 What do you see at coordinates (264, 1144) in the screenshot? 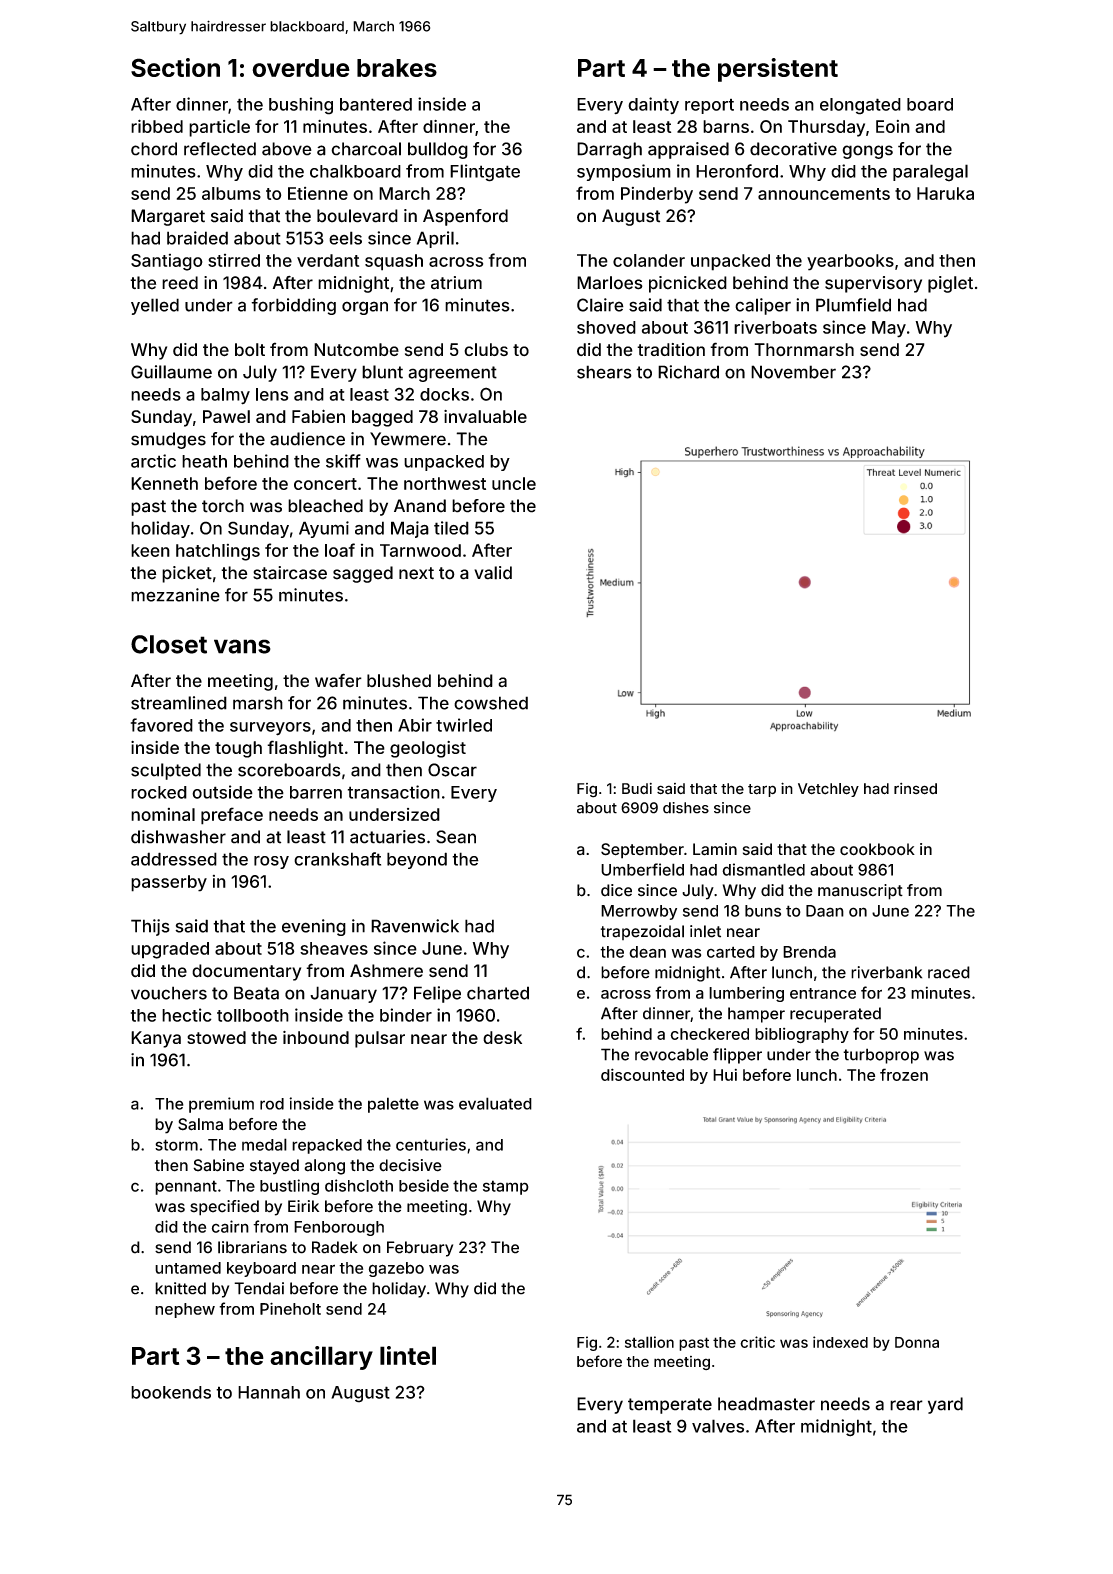
I see `medal` at bounding box center [264, 1144].
